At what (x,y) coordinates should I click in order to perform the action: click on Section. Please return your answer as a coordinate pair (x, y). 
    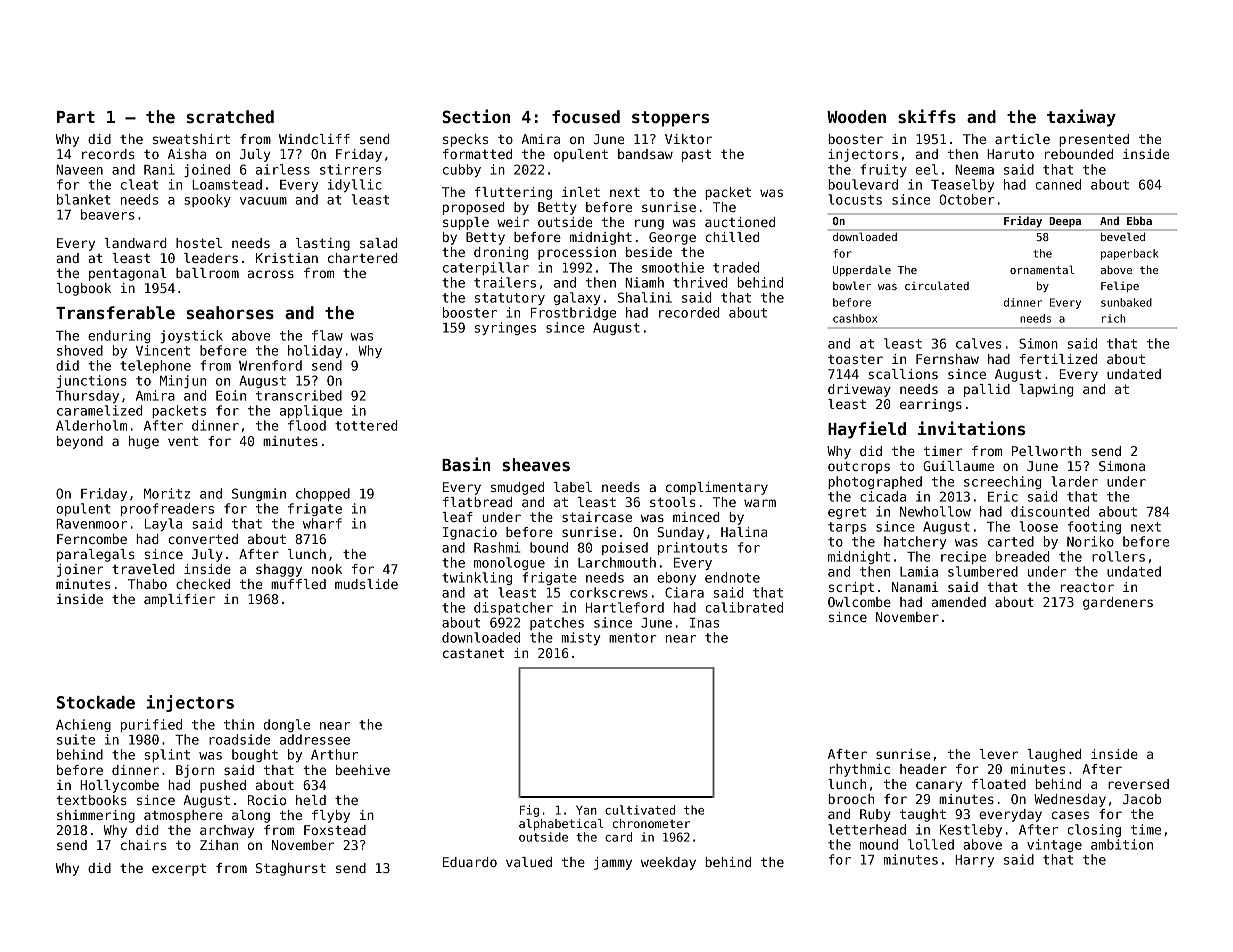
    Looking at the image, I should click on (476, 116).
